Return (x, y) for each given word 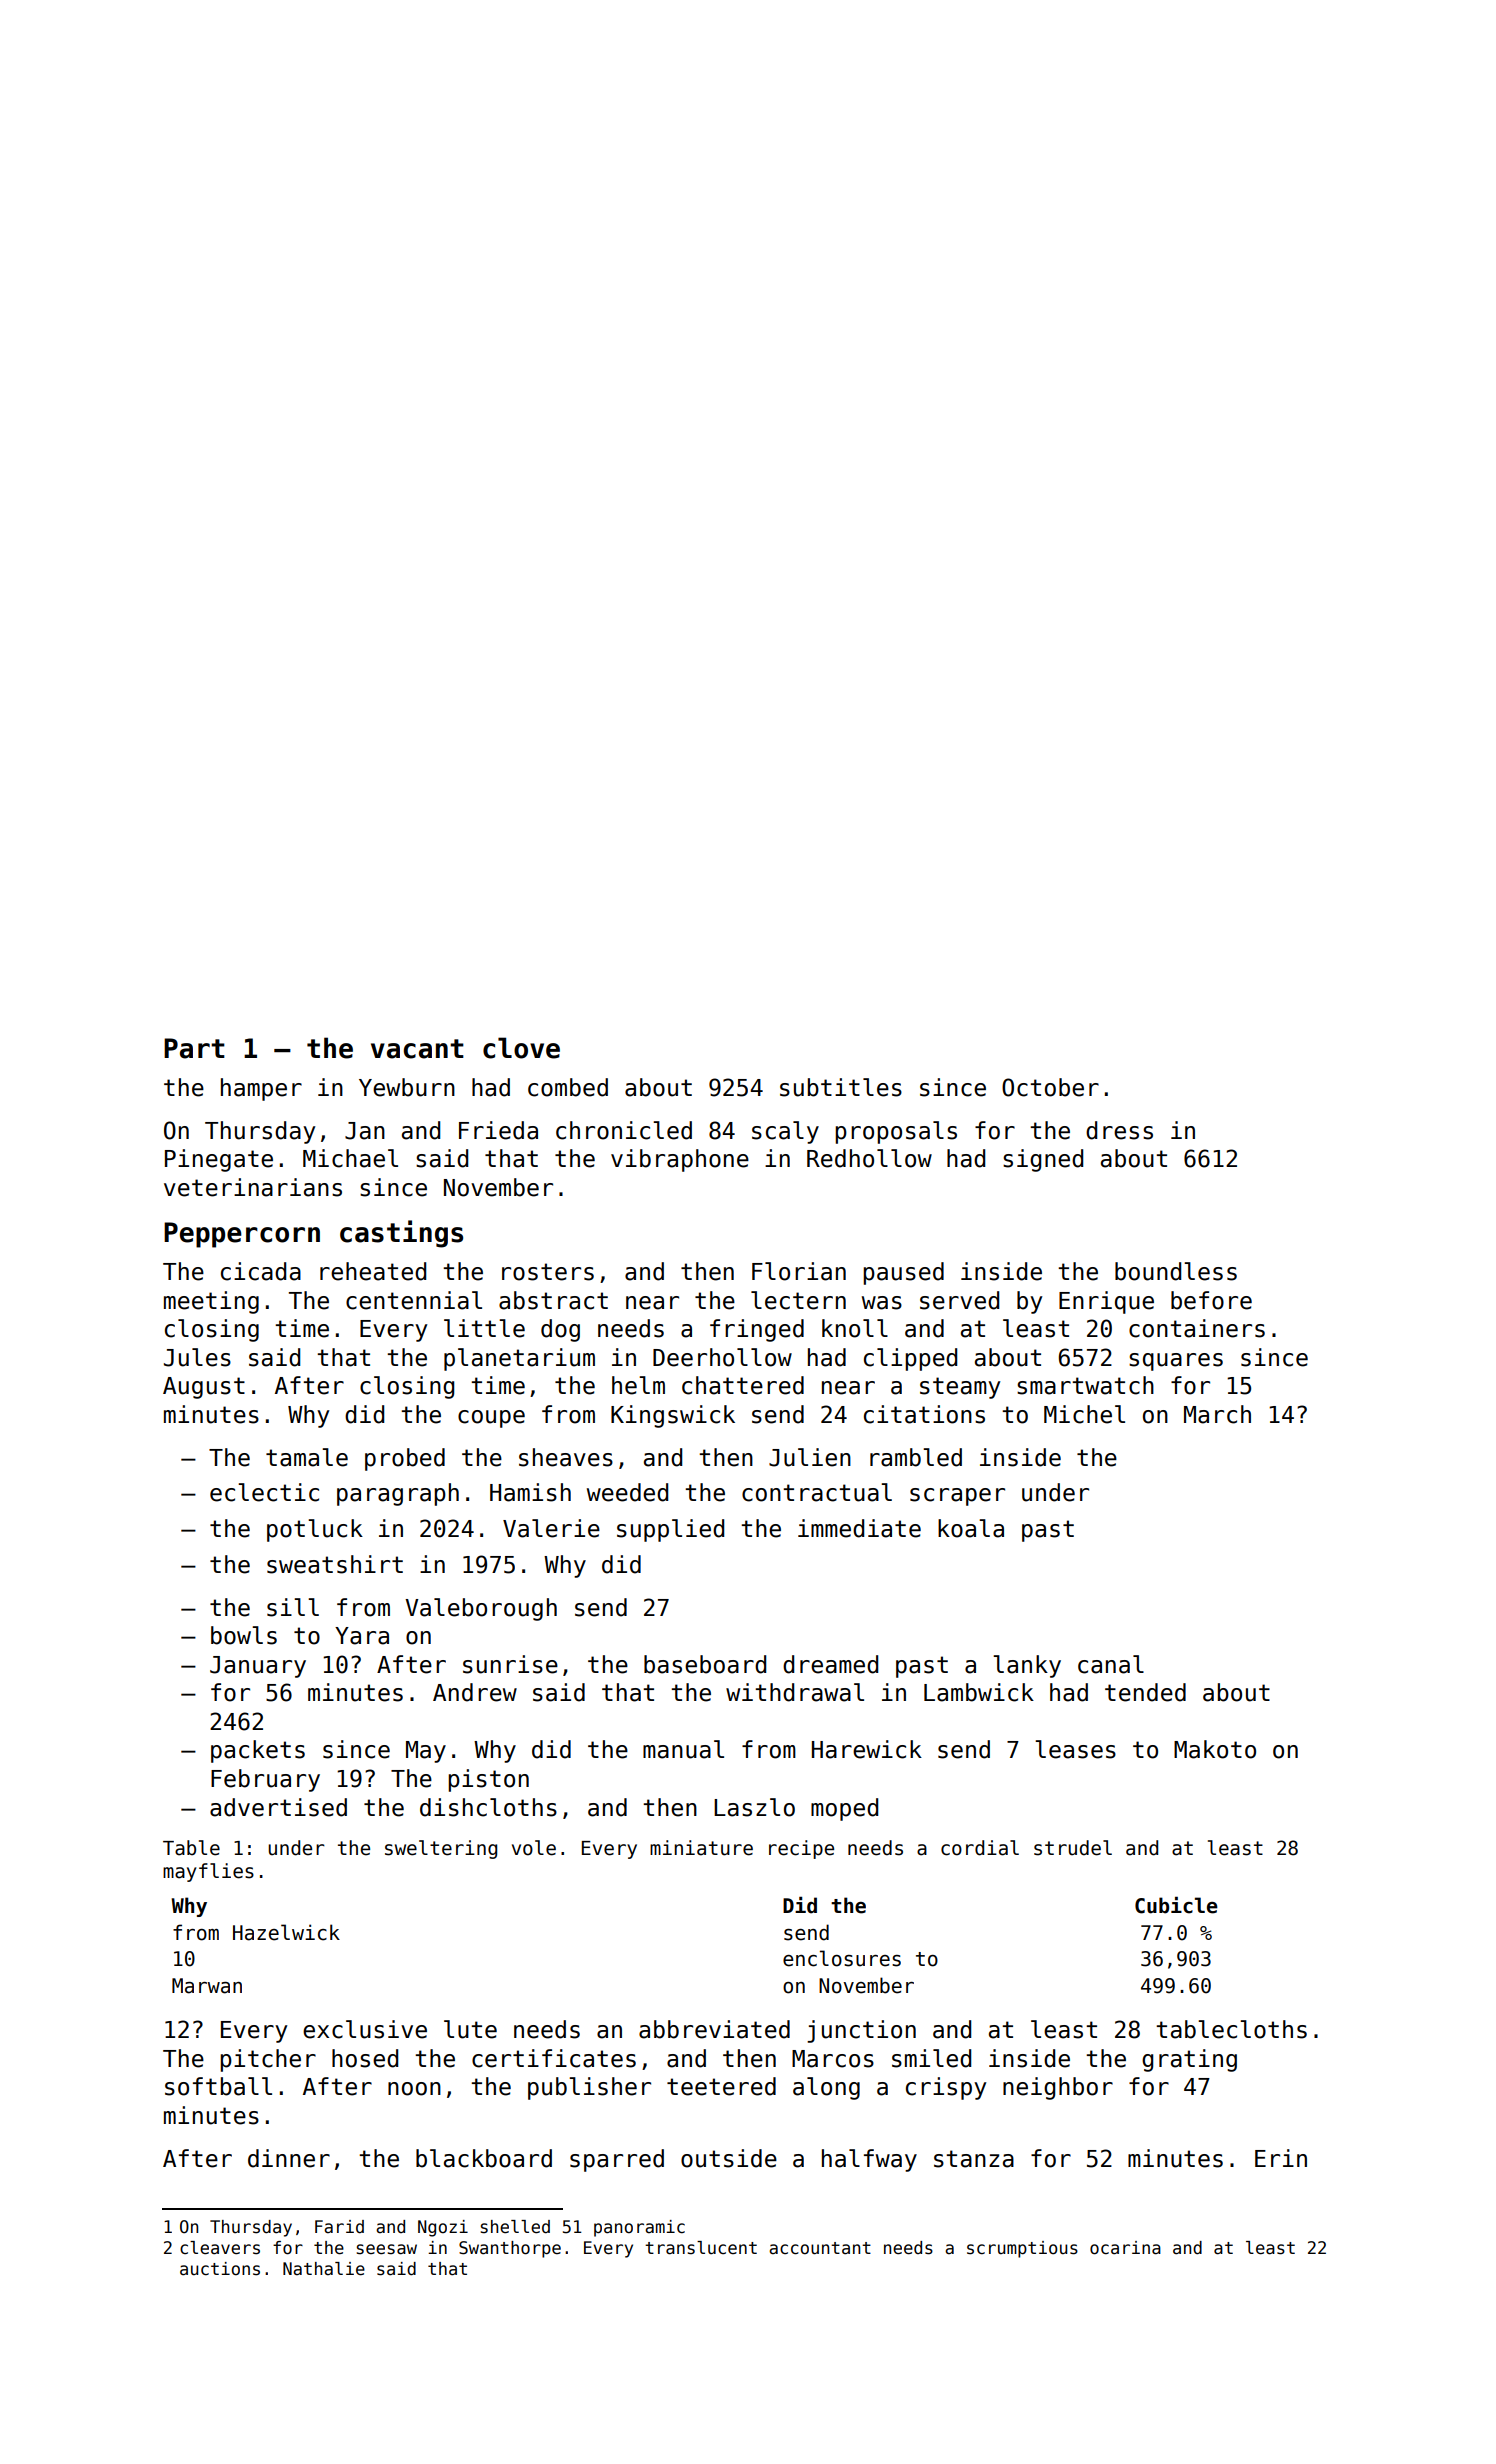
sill (293, 1607)
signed (1043, 1160)
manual (683, 1749)
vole (534, 1848)
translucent (701, 2248)
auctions (220, 2269)
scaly (785, 1132)
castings (401, 1234)
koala (971, 1528)
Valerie (551, 1528)
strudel (1073, 1848)
